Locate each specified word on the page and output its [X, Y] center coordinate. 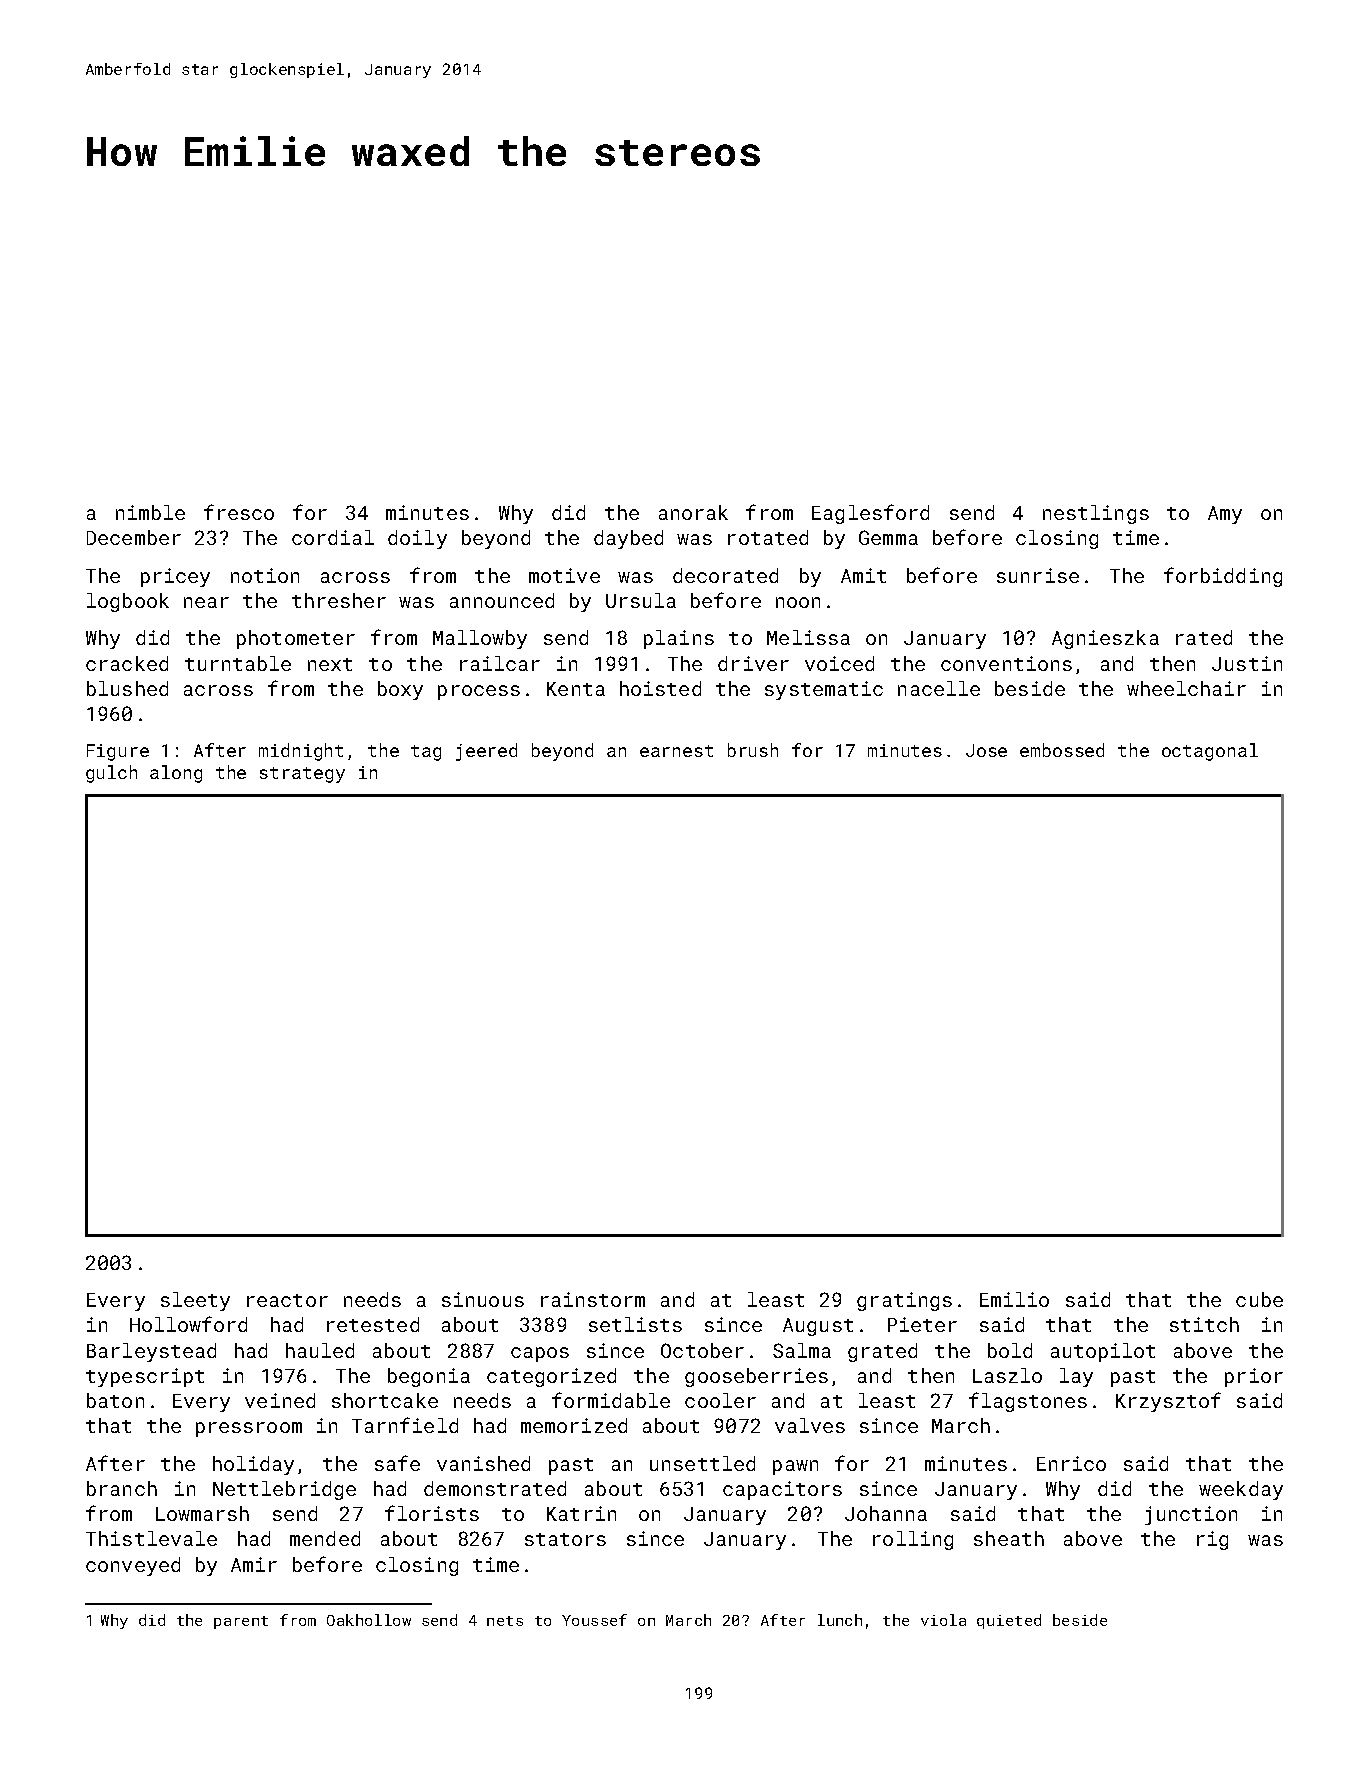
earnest [676, 751]
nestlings [1096, 514]
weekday [1241, 1490]
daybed [628, 539]
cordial [333, 537]
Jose [986, 750]
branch [122, 1488]
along [176, 774]
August [818, 1327]
